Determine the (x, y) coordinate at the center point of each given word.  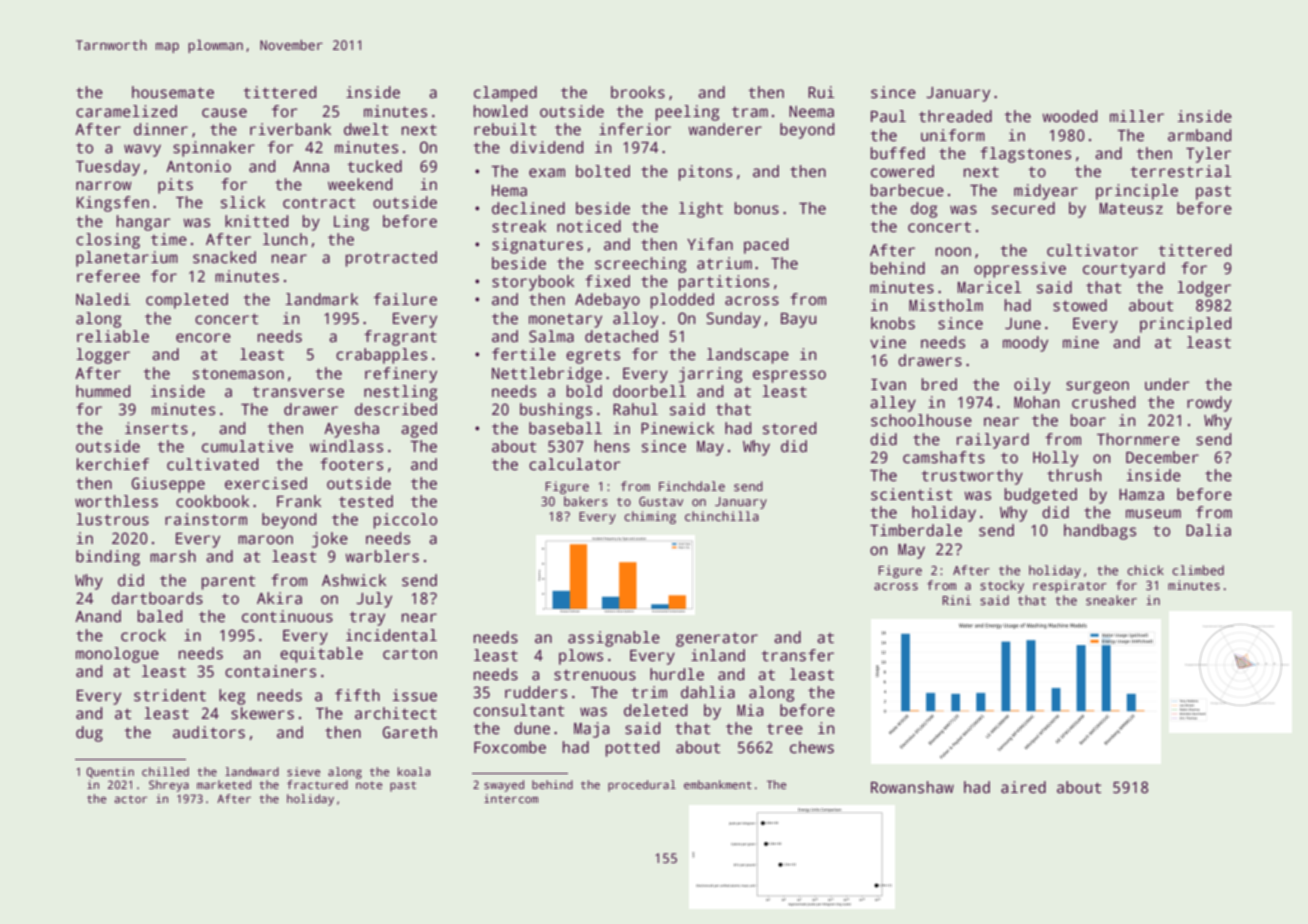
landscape (748, 356)
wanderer (725, 129)
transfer (797, 655)
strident (170, 695)
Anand (98, 616)
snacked (224, 257)
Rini (956, 600)
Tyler (1208, 155)
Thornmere (1138, 439)
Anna (311, 167)
